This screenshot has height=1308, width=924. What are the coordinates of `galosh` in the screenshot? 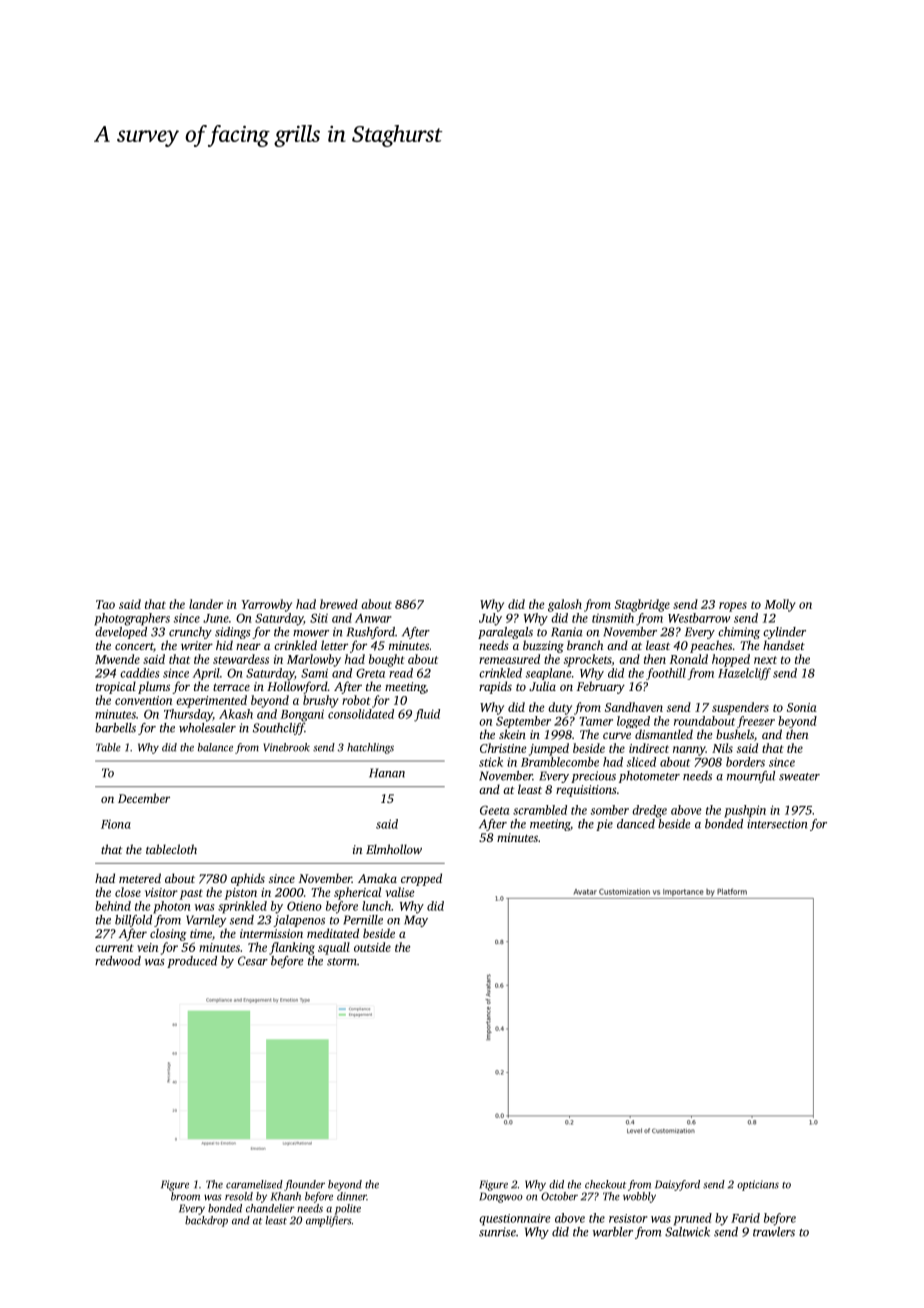 It's located at (565, 605).
